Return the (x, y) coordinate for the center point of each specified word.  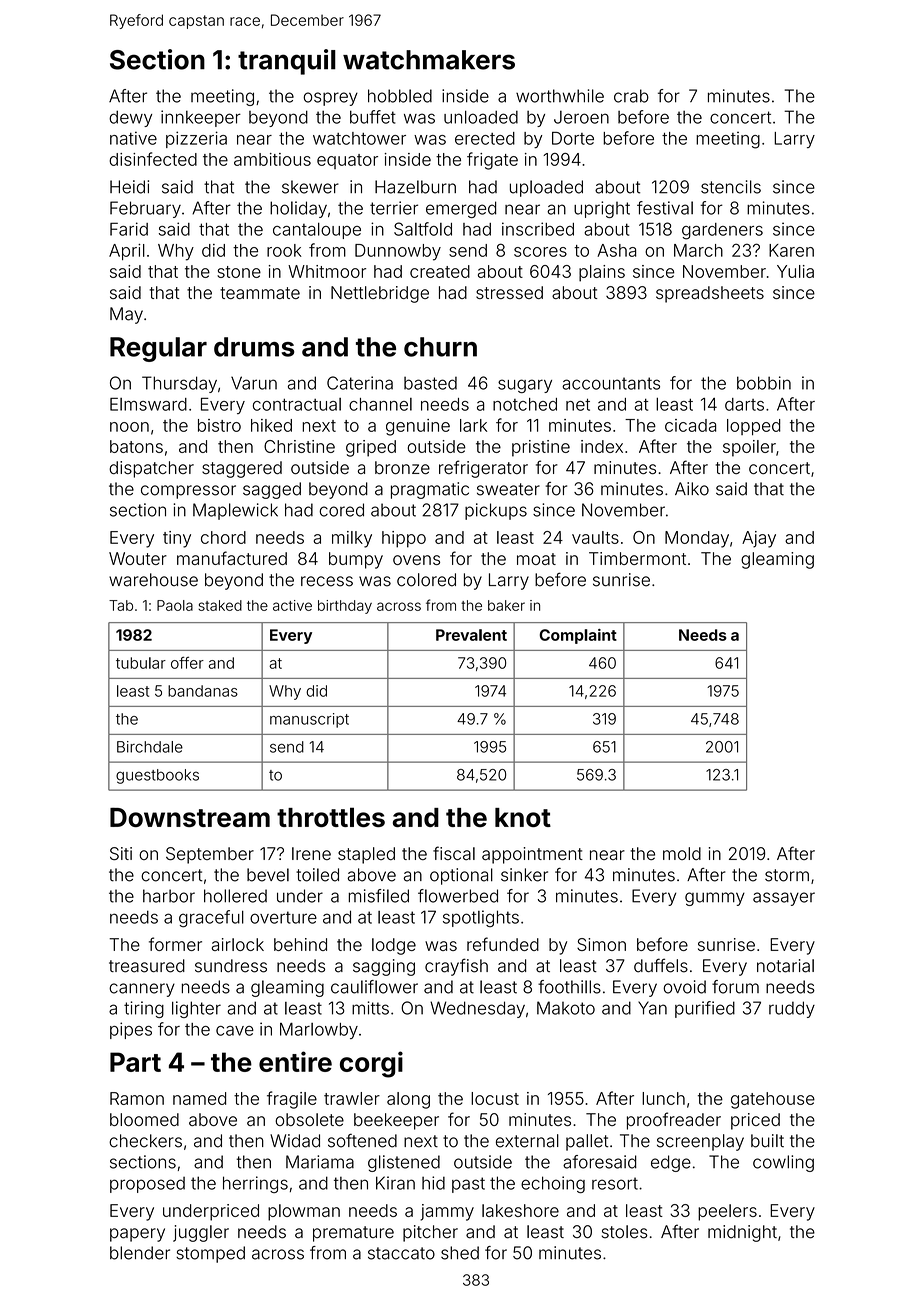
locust (495, 1098)
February (145, 209)
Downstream (190, 817)
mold (682, 853)
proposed (147, 1185)
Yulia (795, 271)
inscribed (538, 229)
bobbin (764, 383)
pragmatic (430, 490)
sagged (272, 490)
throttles (331, 817)
